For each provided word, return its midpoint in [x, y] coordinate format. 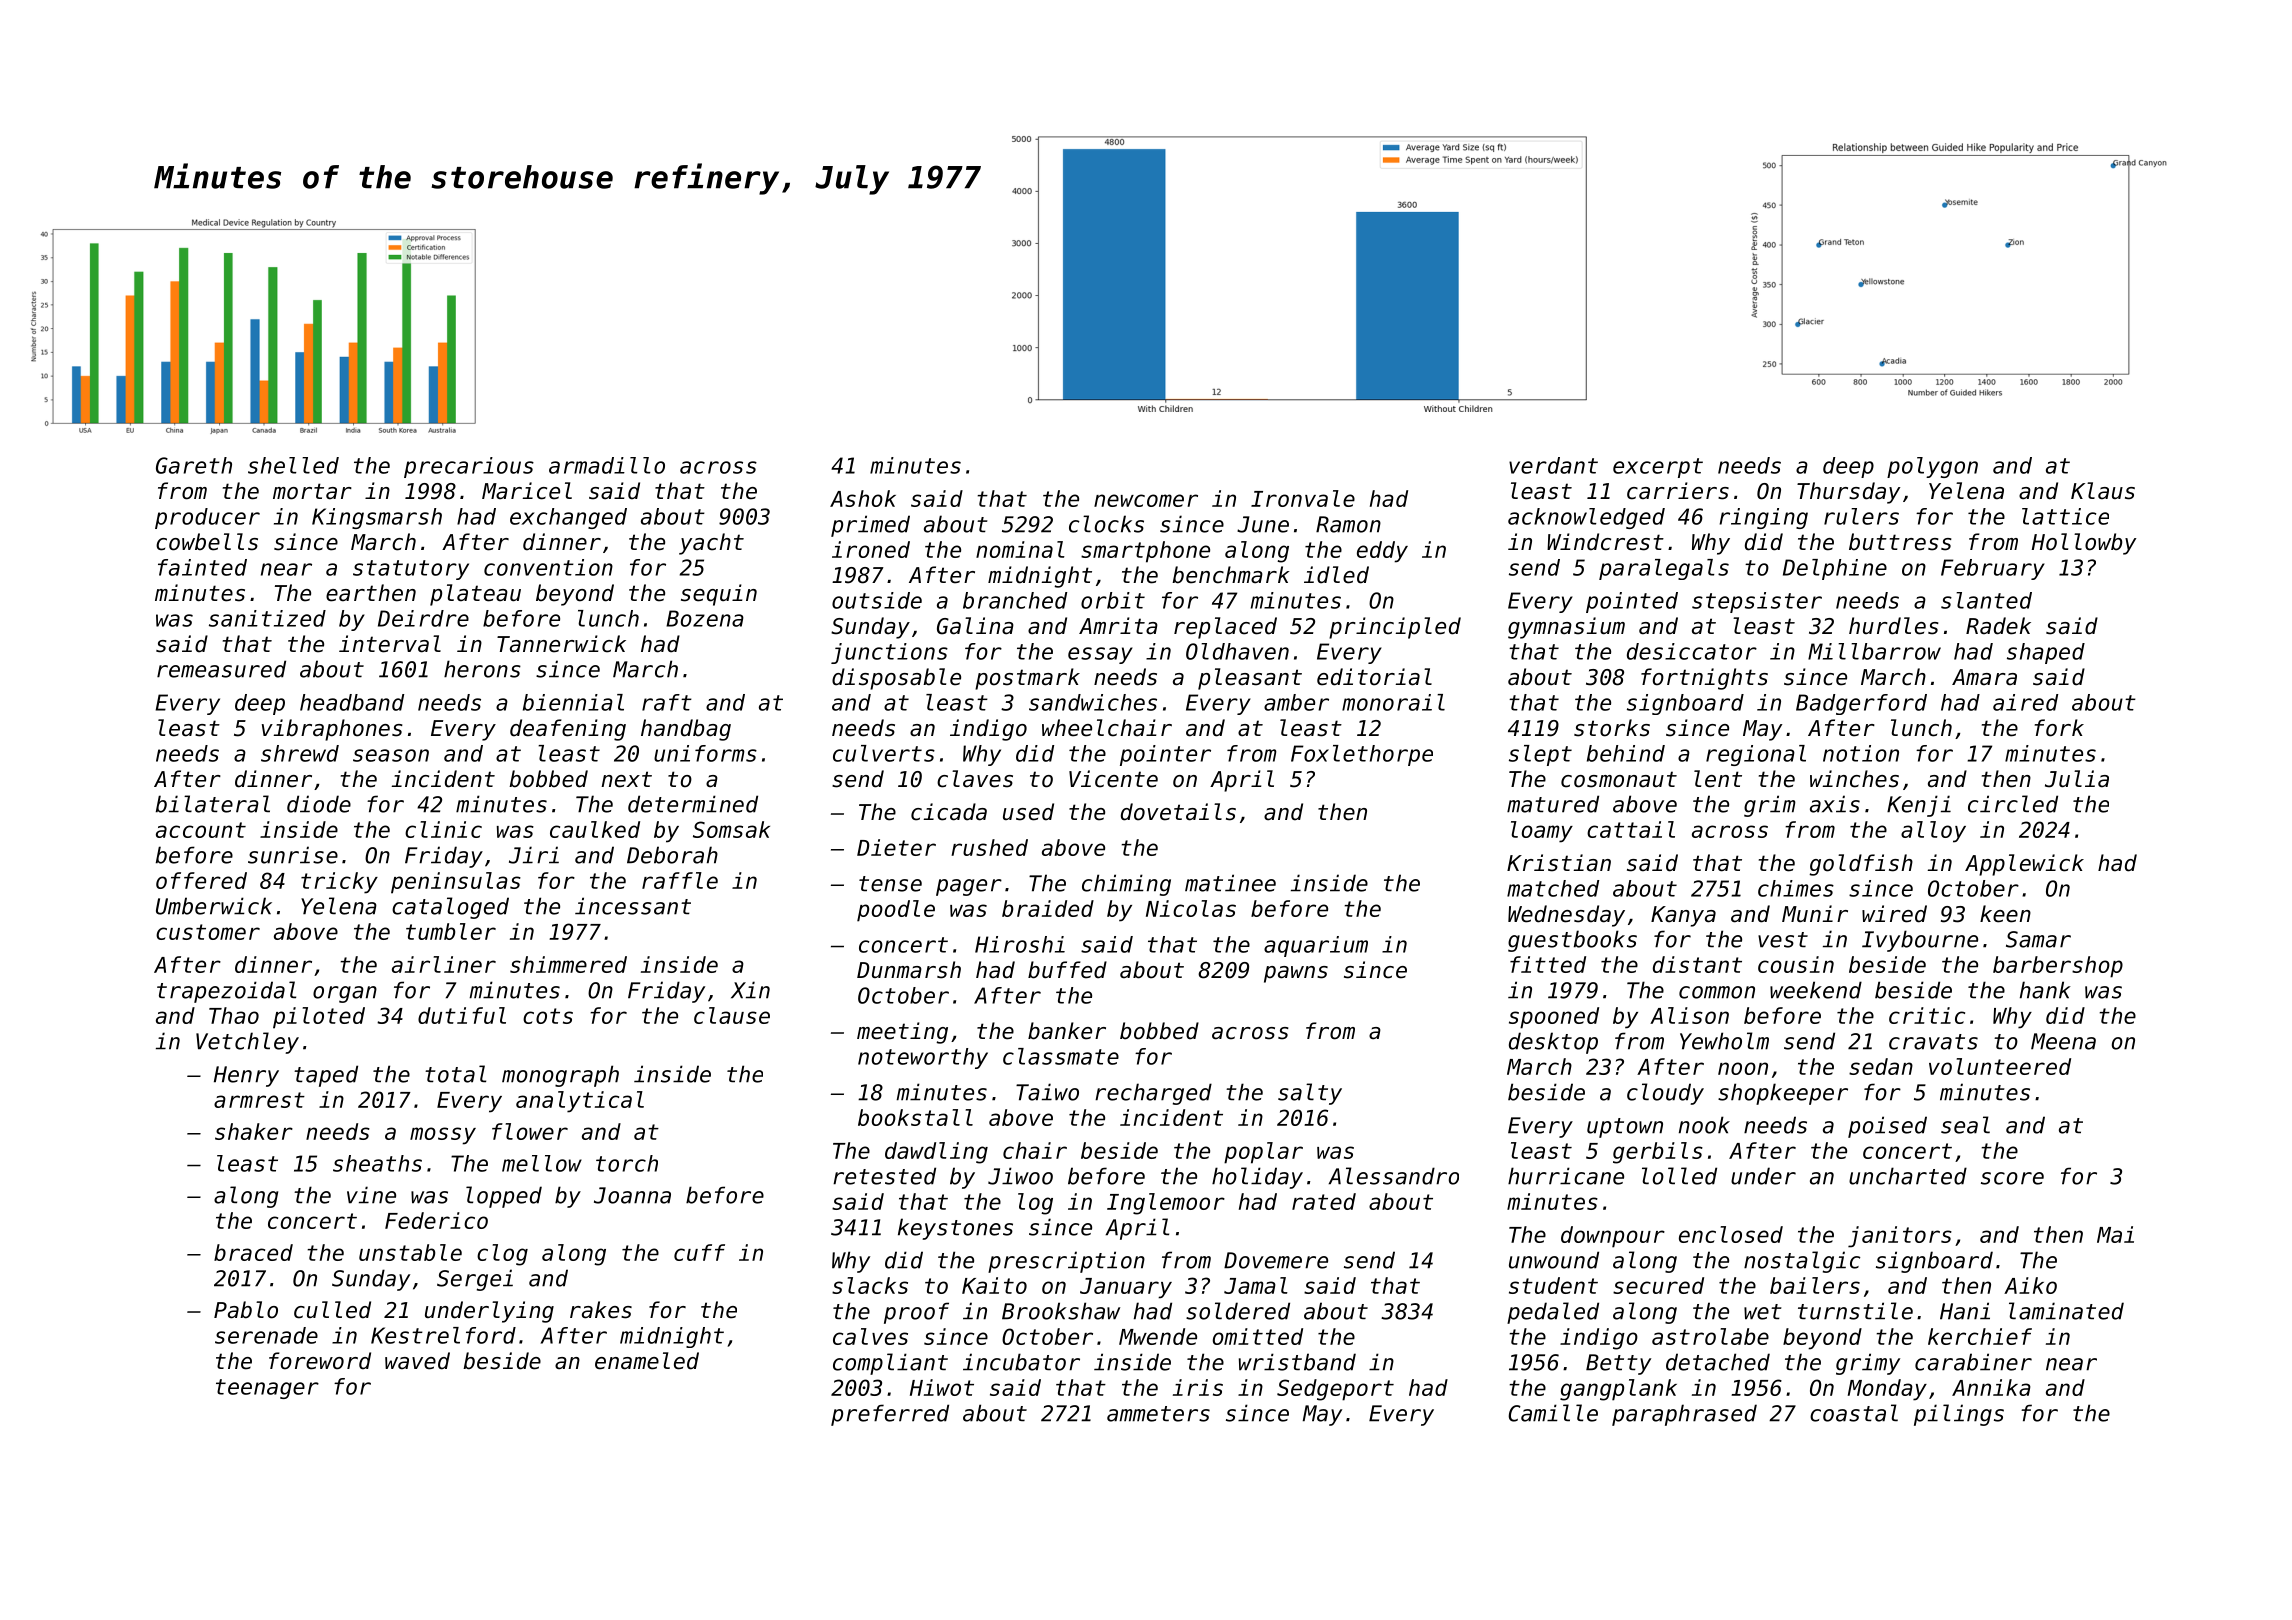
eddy [1382, 552]
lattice [2065, 516]
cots [548, 1016]
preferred [890, 1415]
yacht [711, 544]
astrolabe [1710, 1336]
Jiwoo [1020, 1176]
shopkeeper [1783, 1094]
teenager [267, 1389]
